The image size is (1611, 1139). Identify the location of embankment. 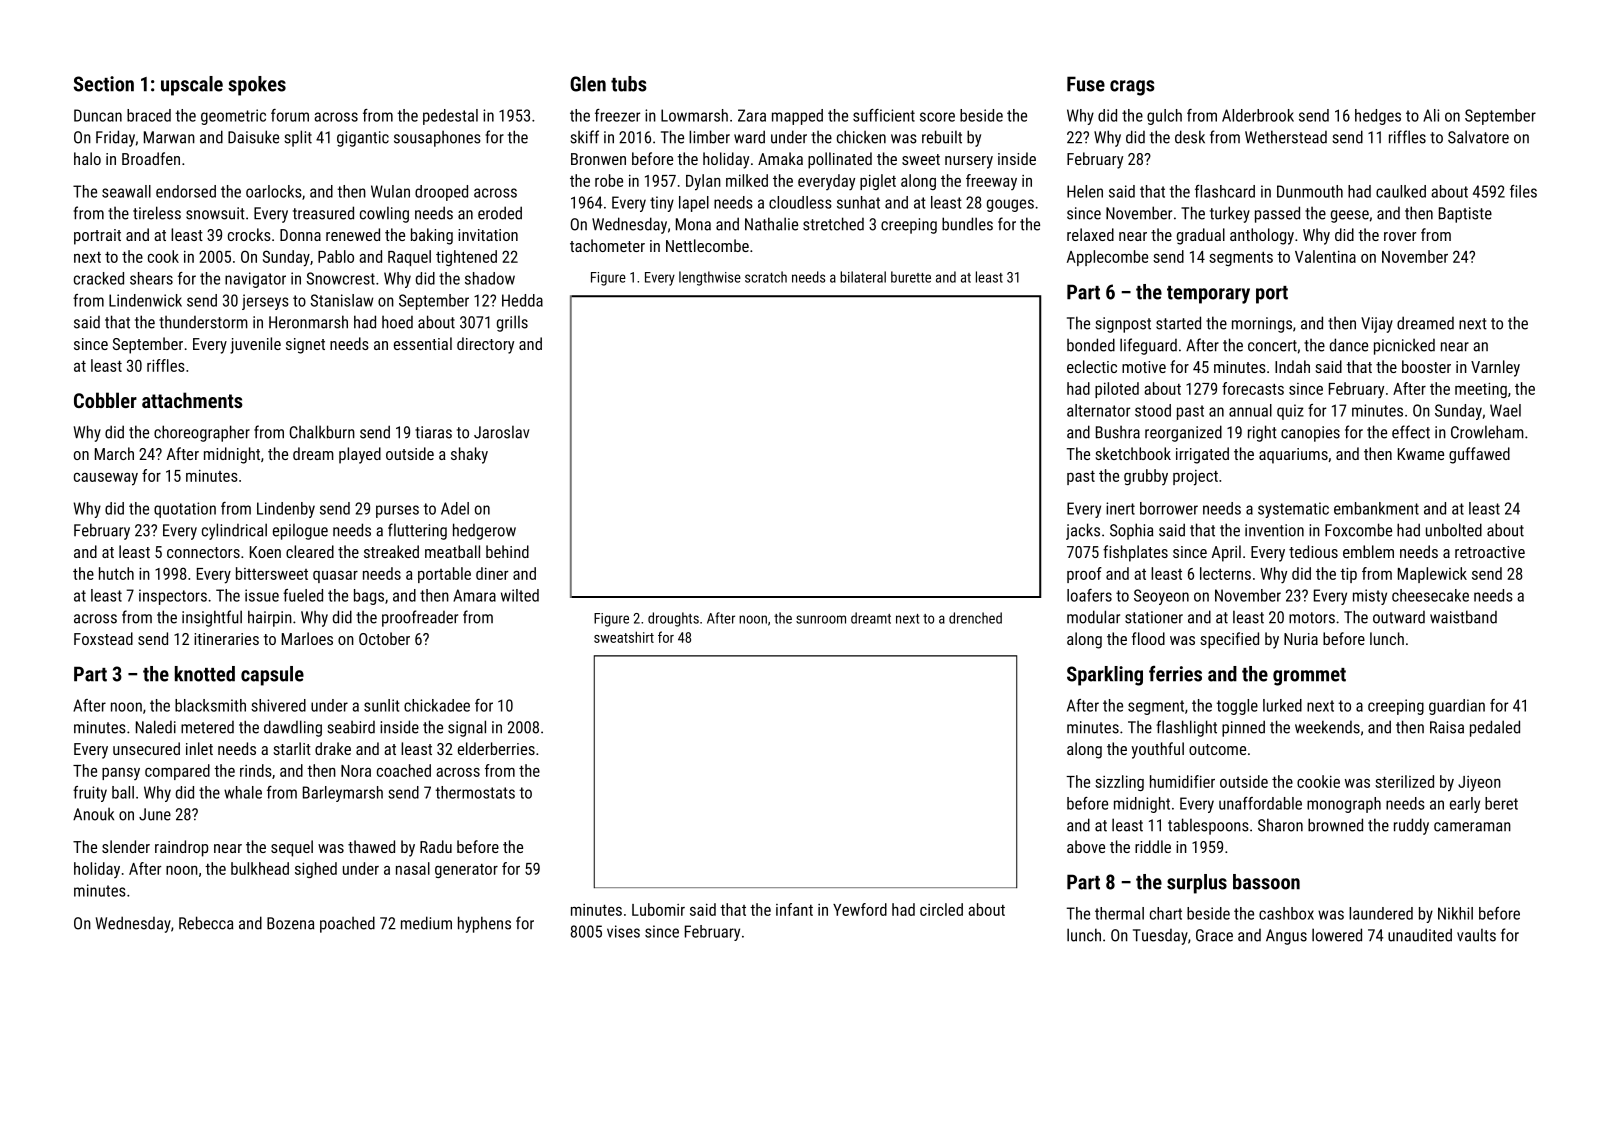
(1376, 508).
